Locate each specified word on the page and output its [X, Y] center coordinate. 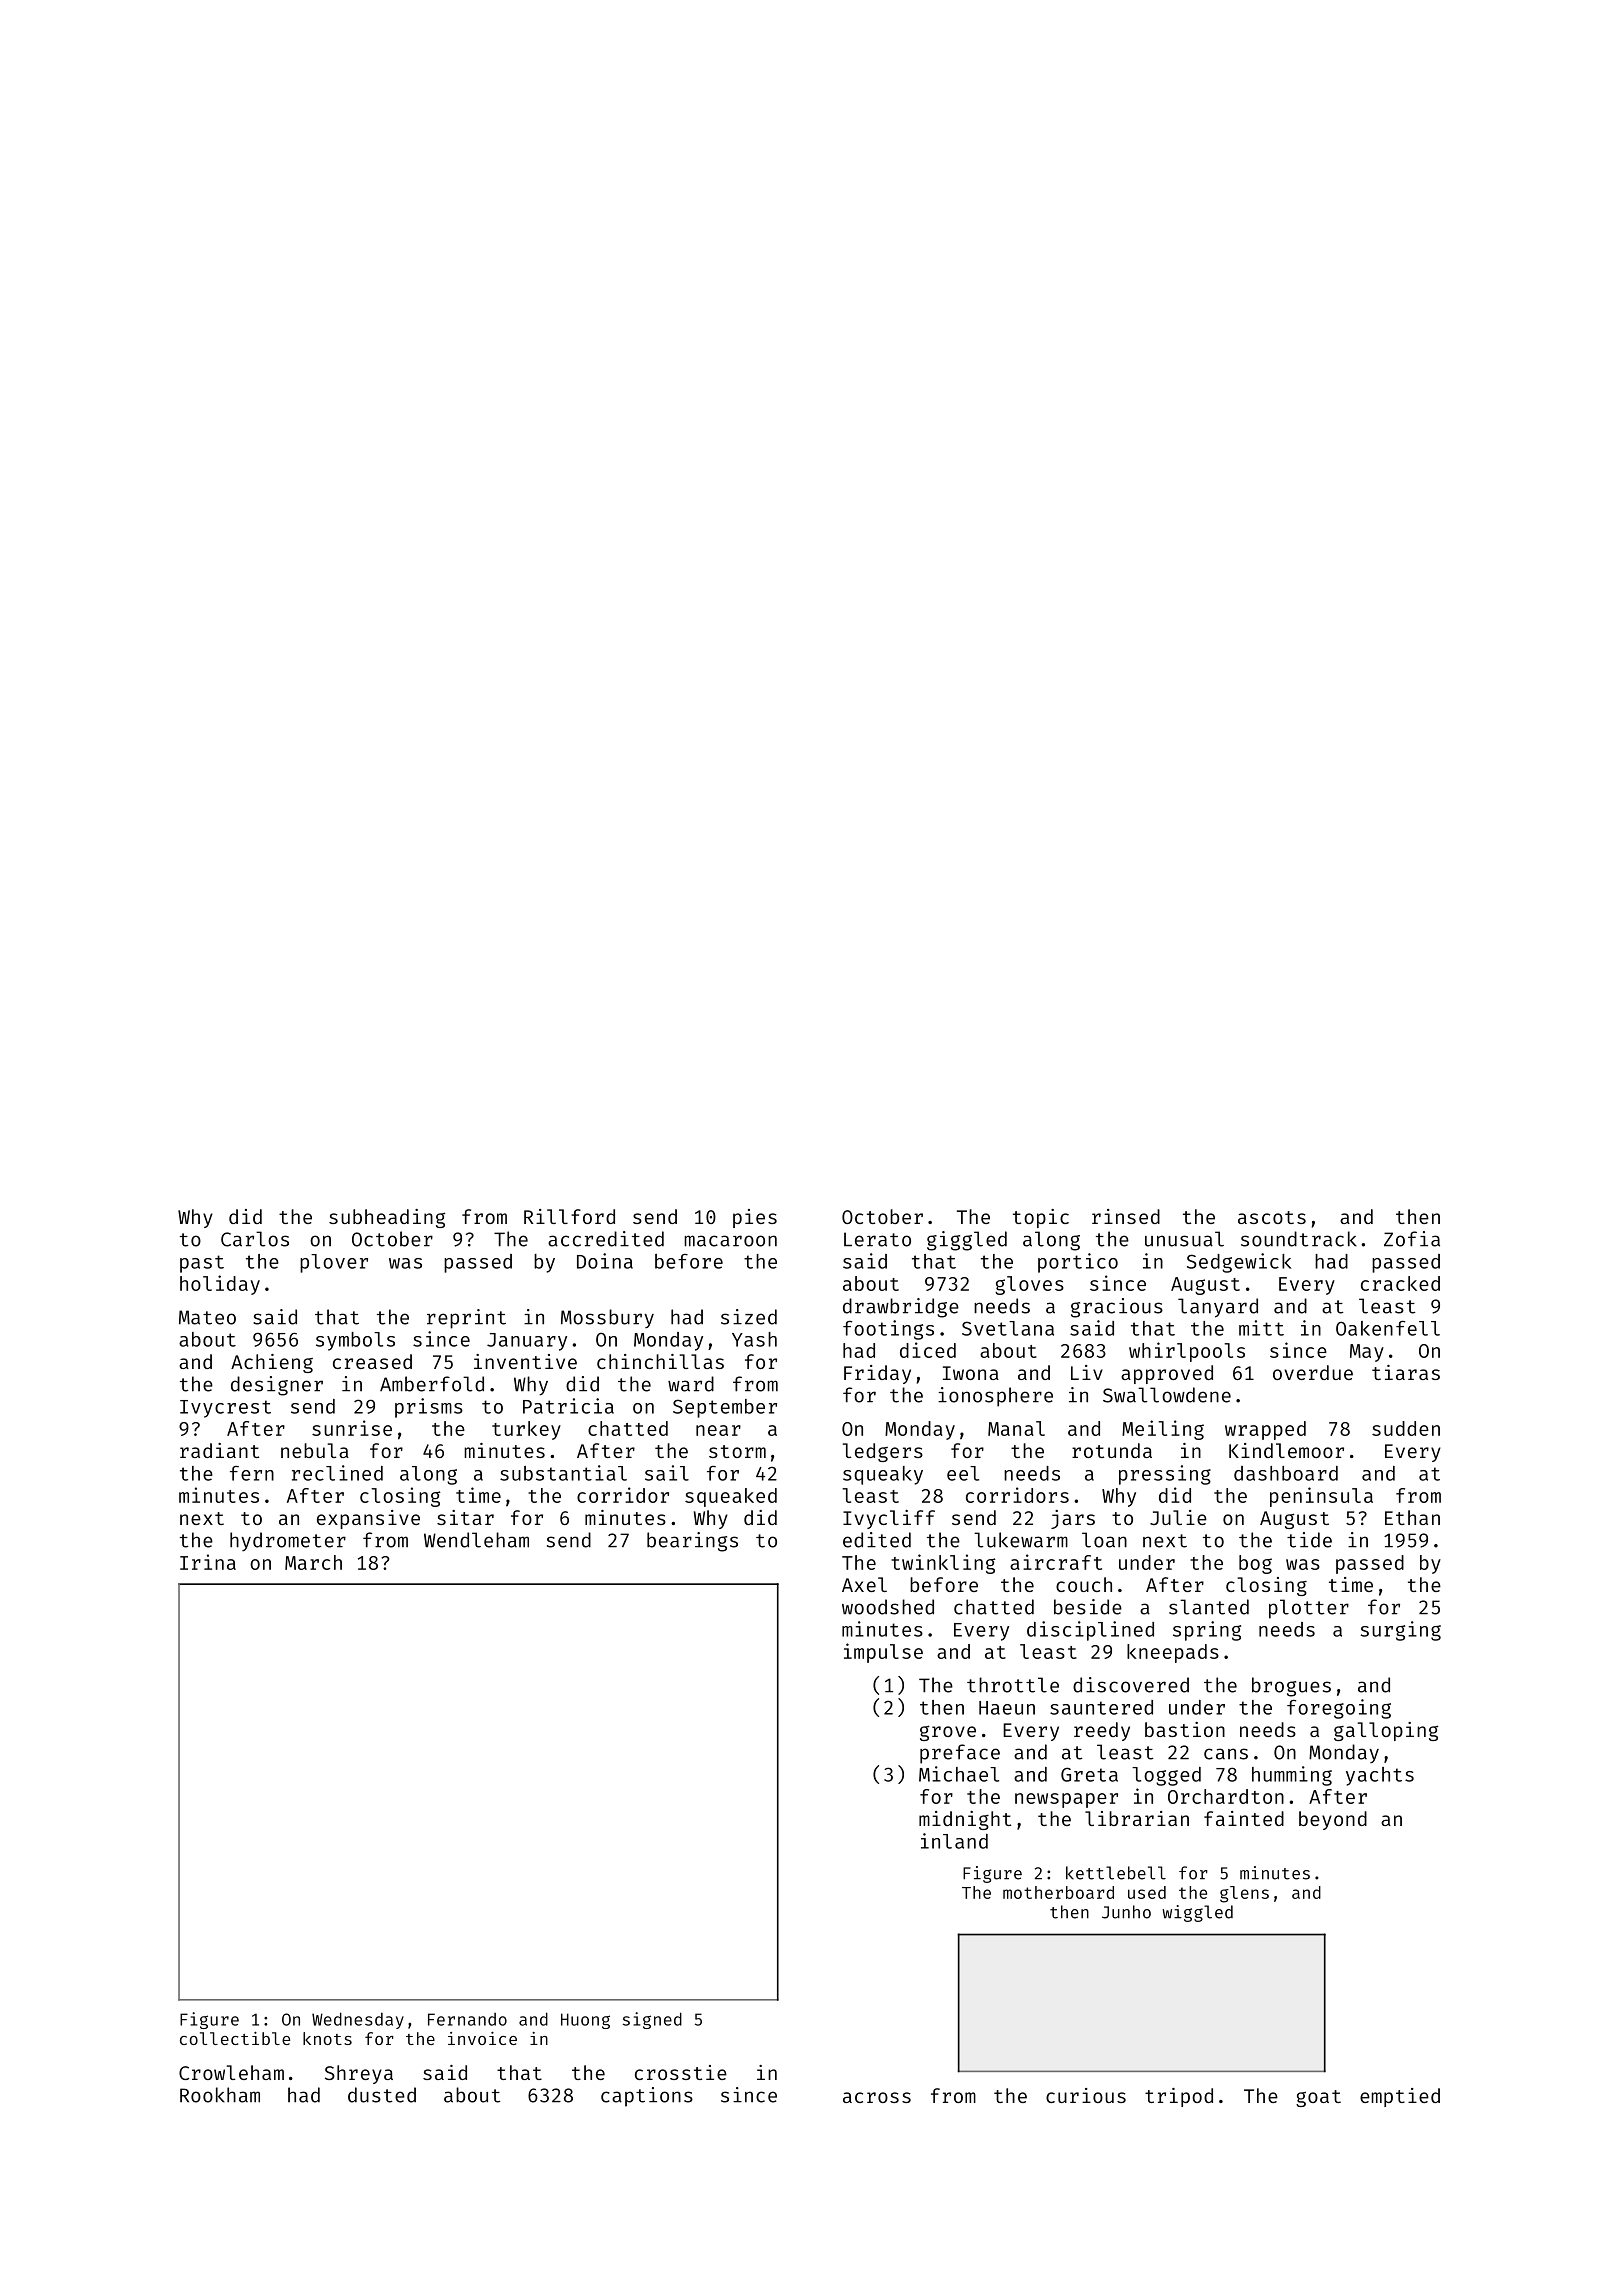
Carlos [255, 1239]
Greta [1089, 1774]
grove [948, 1733]
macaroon [730, 1241]
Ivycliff [889, 1519]
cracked [1400, 1283]
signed [652, 2020]
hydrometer [288, 1541]
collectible [235, 2038]
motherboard [1058, 1892]
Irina [208, 1562]
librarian [1137, 1818]
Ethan [1412, 1517]
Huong [585, 2021]
